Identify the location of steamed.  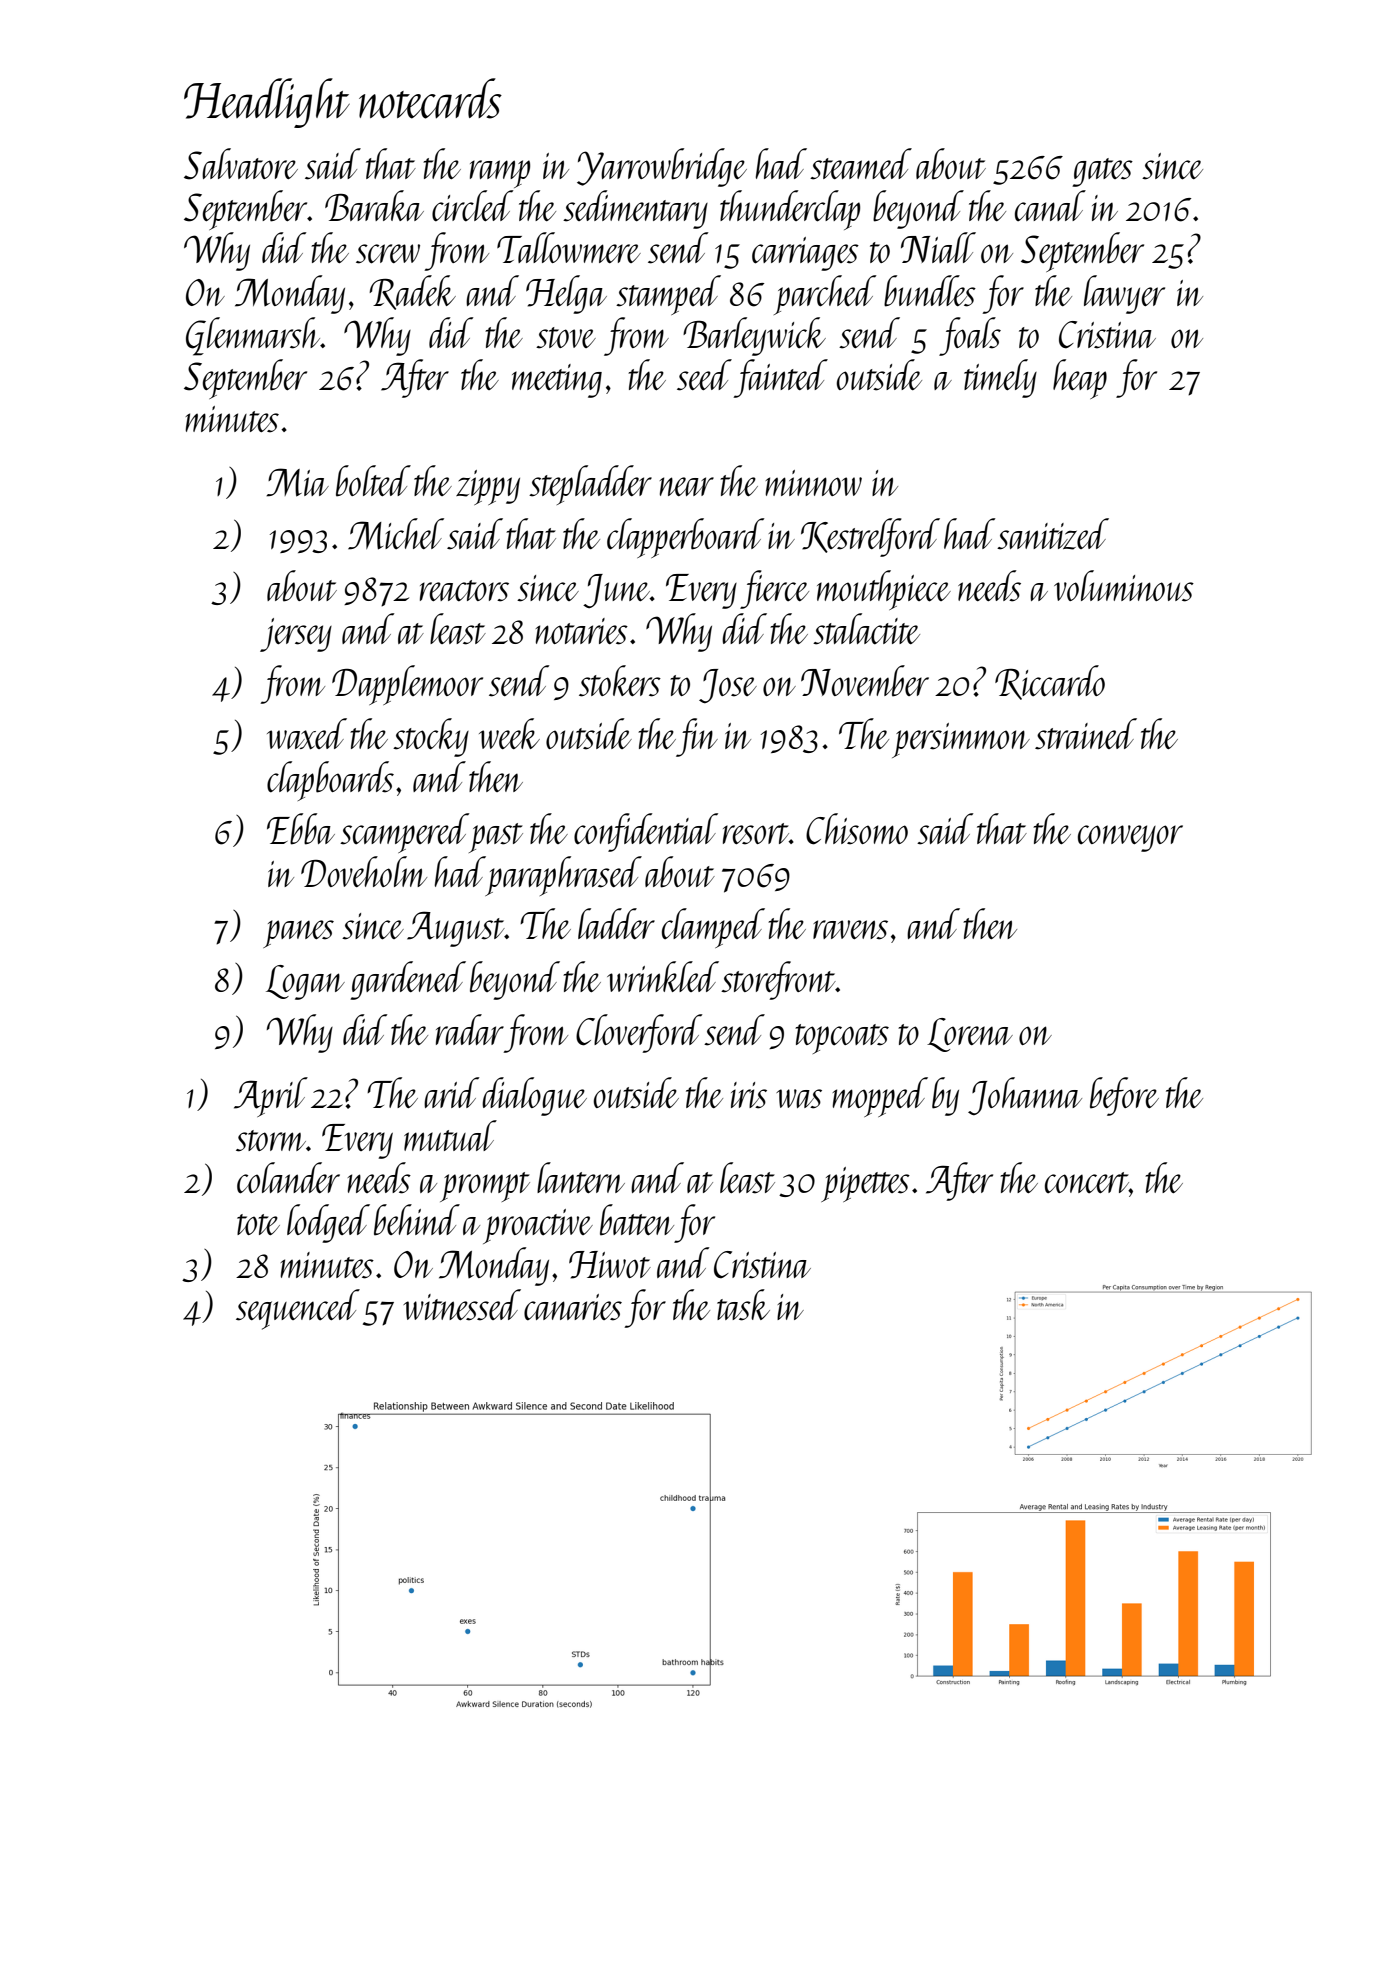
(861, 164).
